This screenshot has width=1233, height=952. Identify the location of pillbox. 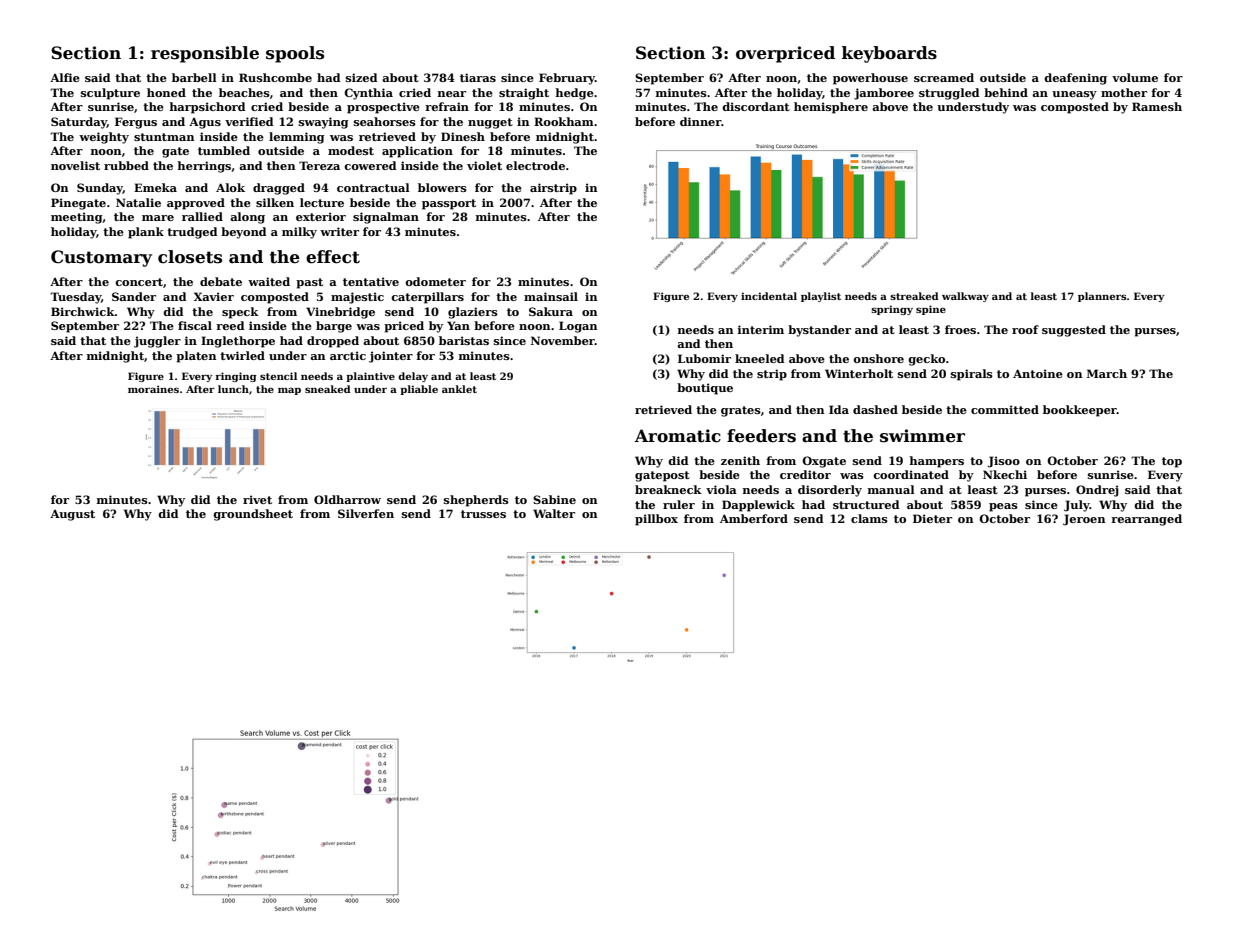
(656, 520).
